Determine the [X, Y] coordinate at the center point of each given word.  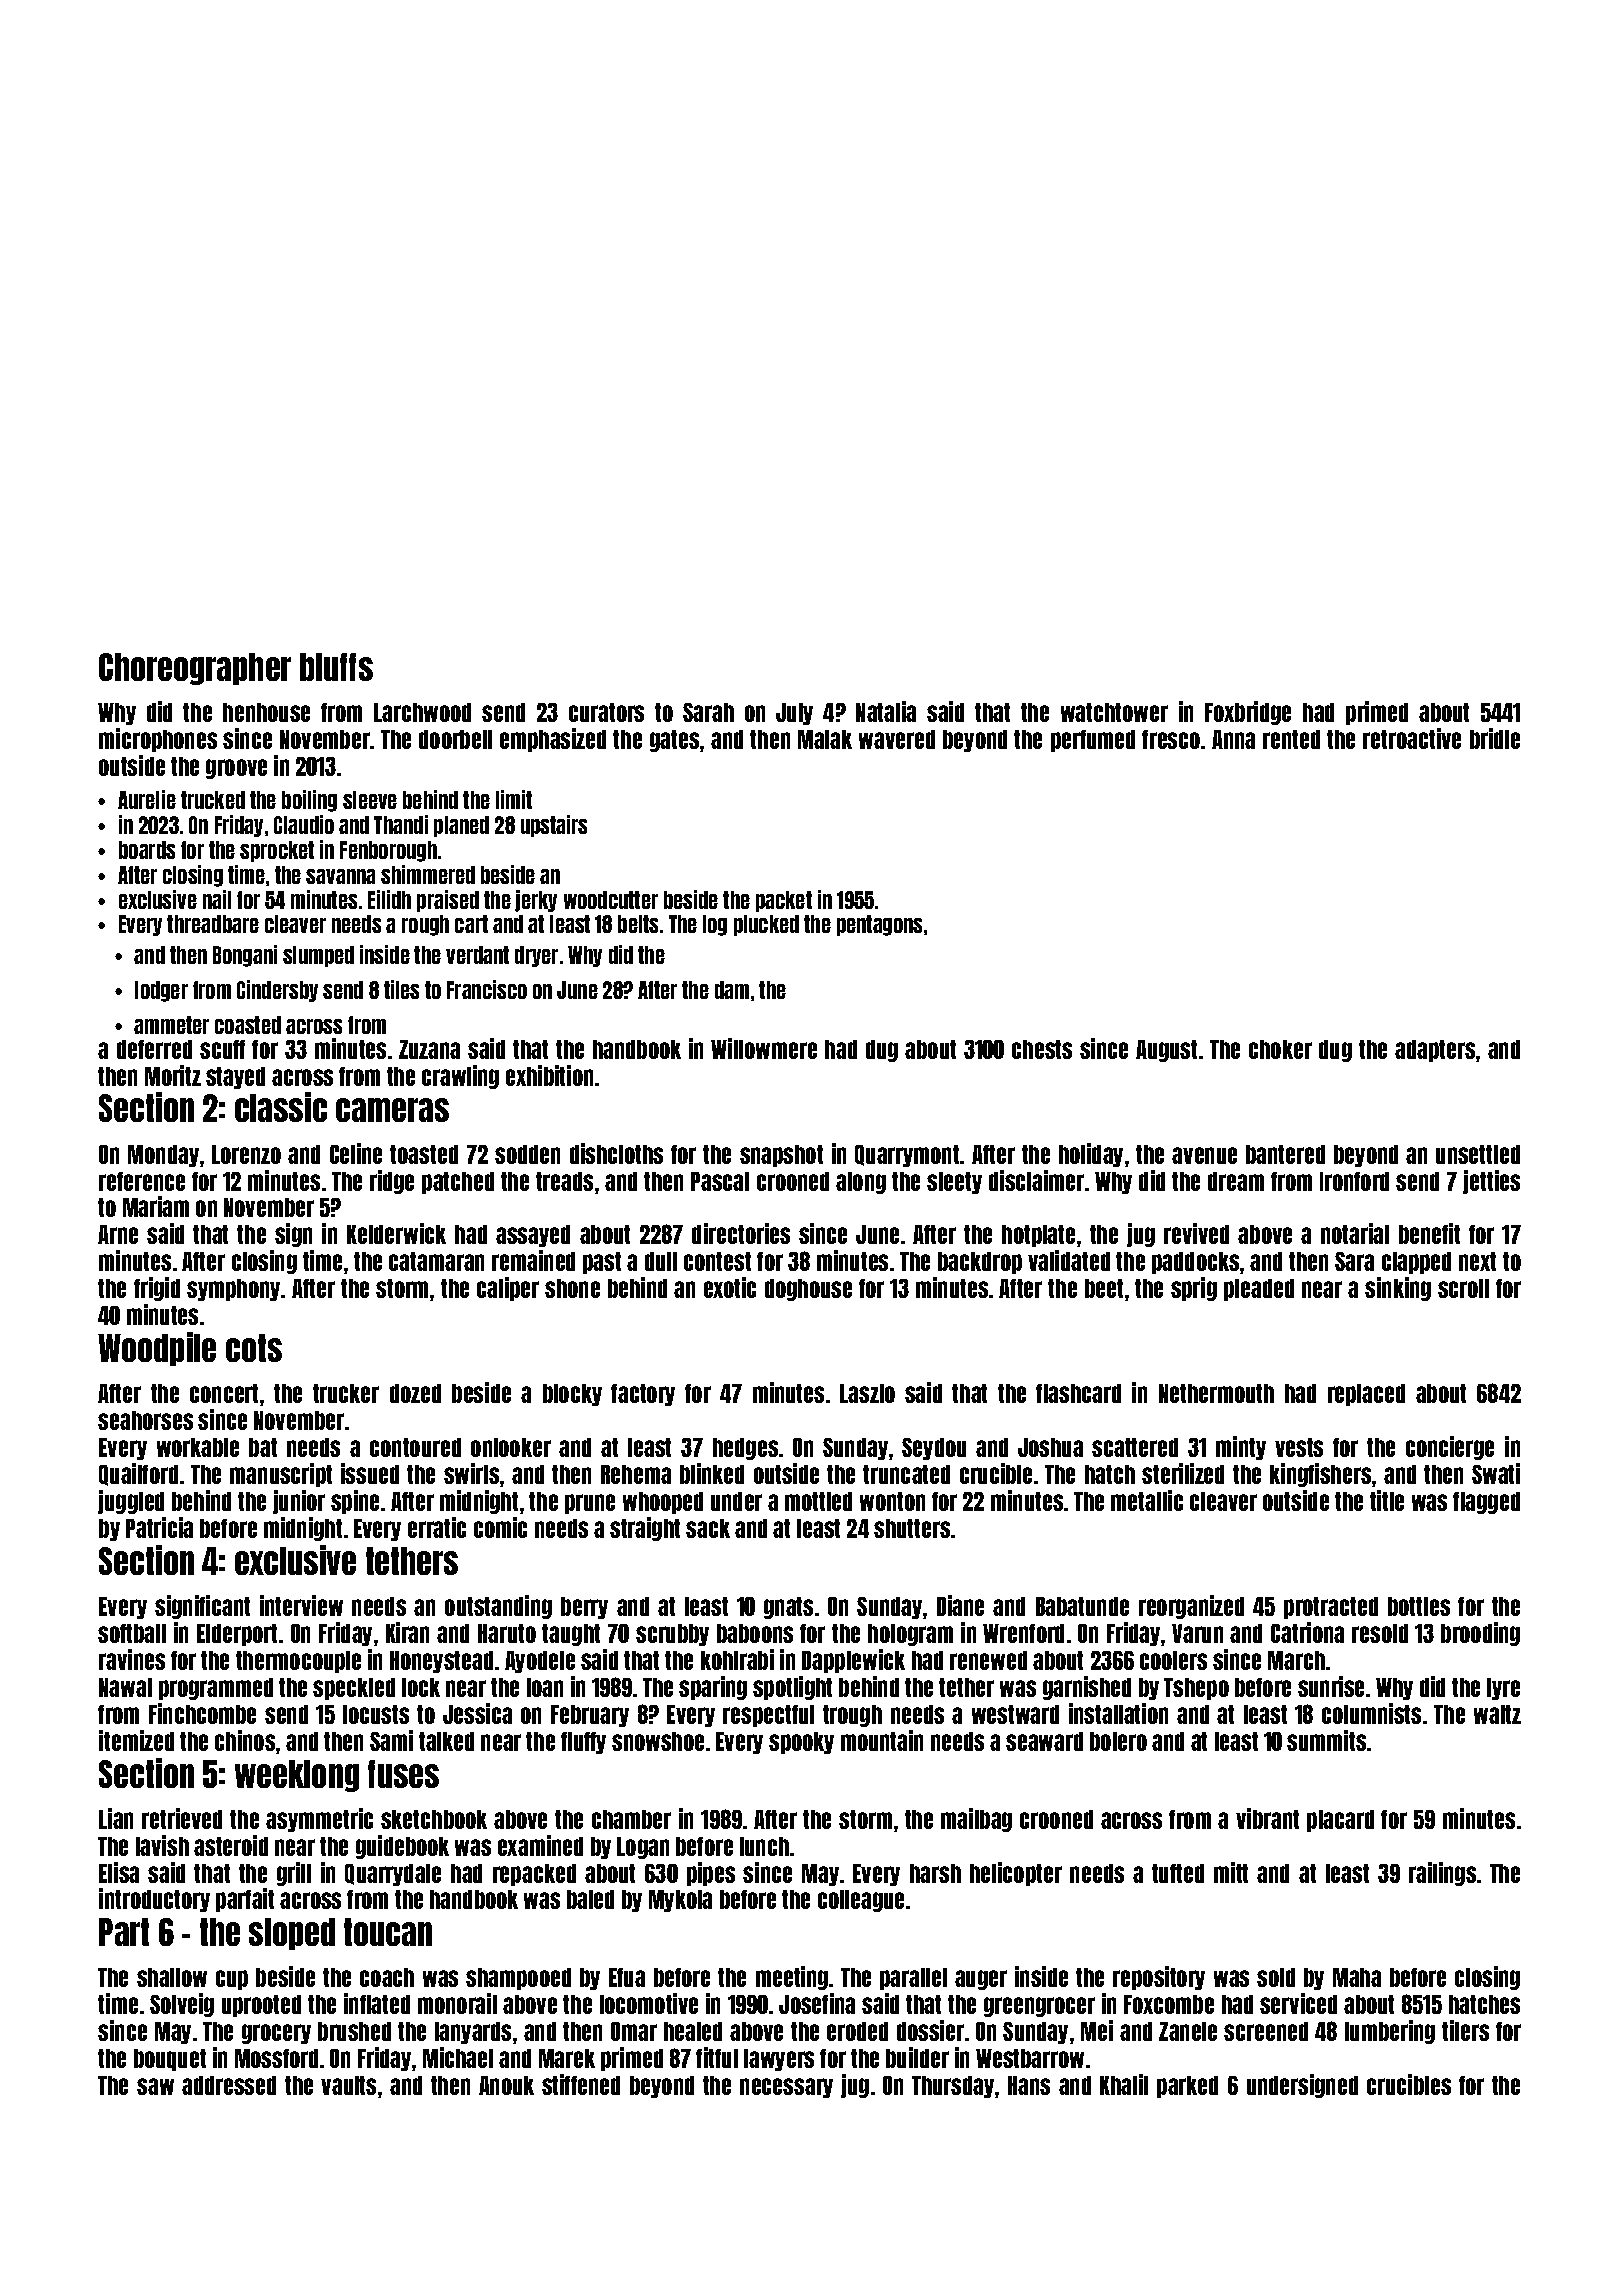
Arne [118, 1234]
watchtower [1114, 712]
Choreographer [195, 669]
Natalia [886, 711]
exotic [730, 1287]
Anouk [506, 2085]
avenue [1204, 1155]
